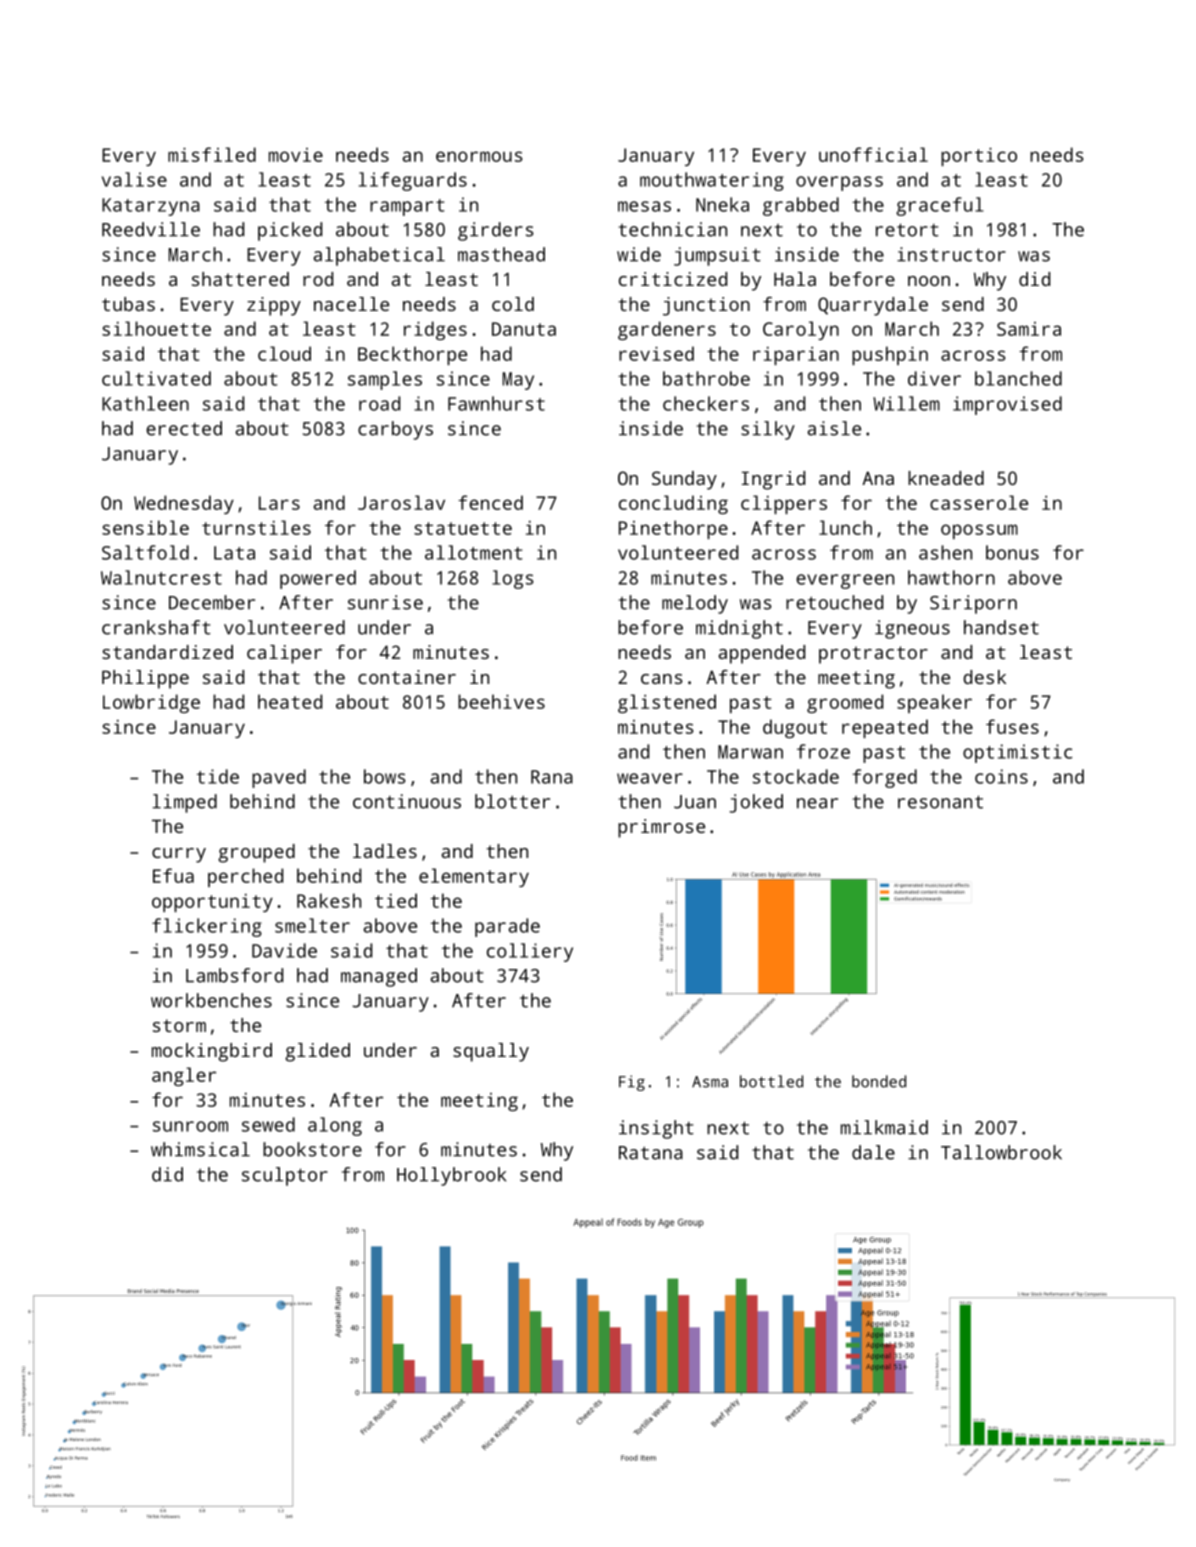  I want to click on managed, so click(379, 977).
